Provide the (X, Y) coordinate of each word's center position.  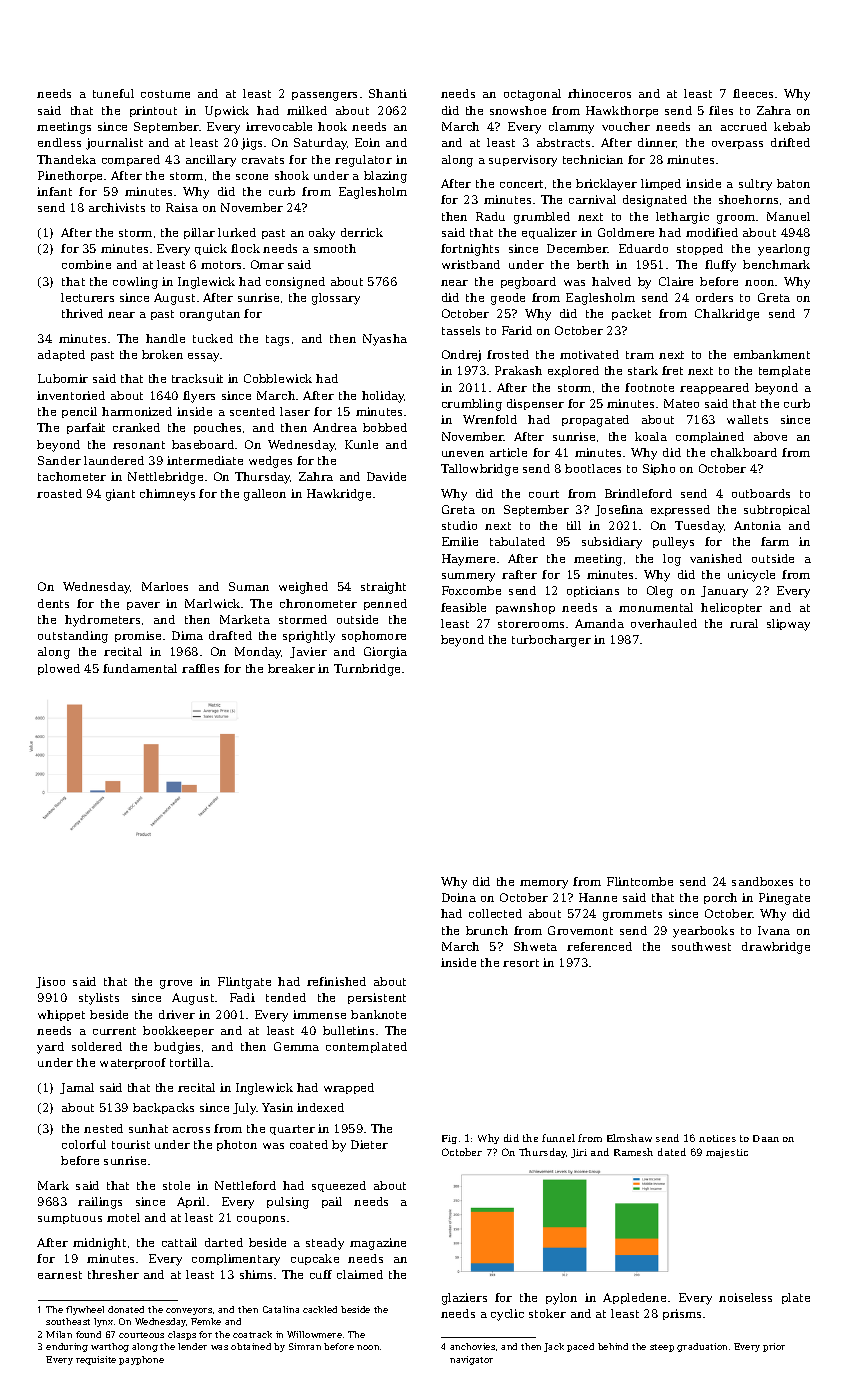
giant (120, 495)
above (770, 436)
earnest (60, 1275)
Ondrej (461, 356)
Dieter (369, 1144)
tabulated (517, 541)
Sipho (659, 469)
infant (54, 191)
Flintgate (244, 983)
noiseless (745, 1297)
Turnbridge (367, 670)
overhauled (664, 623)
